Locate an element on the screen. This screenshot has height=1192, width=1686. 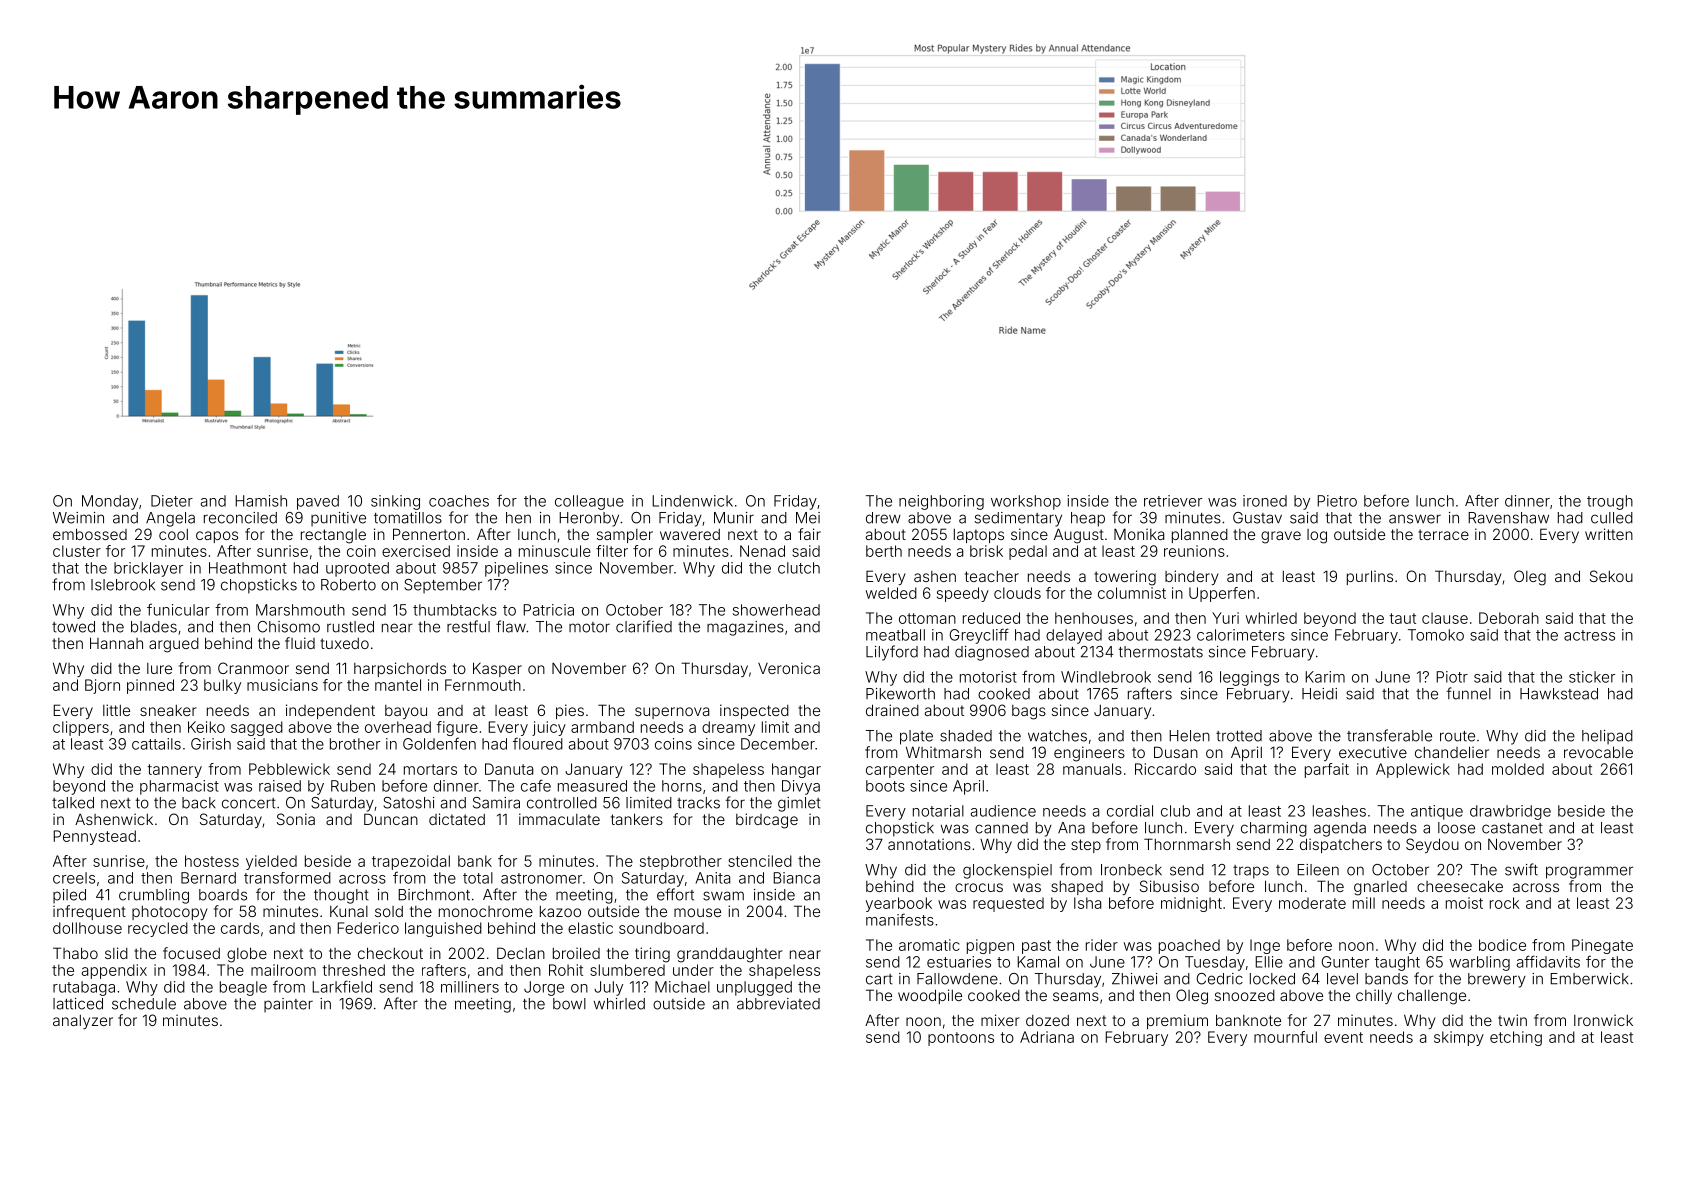
ironed is located at coordinates (1265, 501).
